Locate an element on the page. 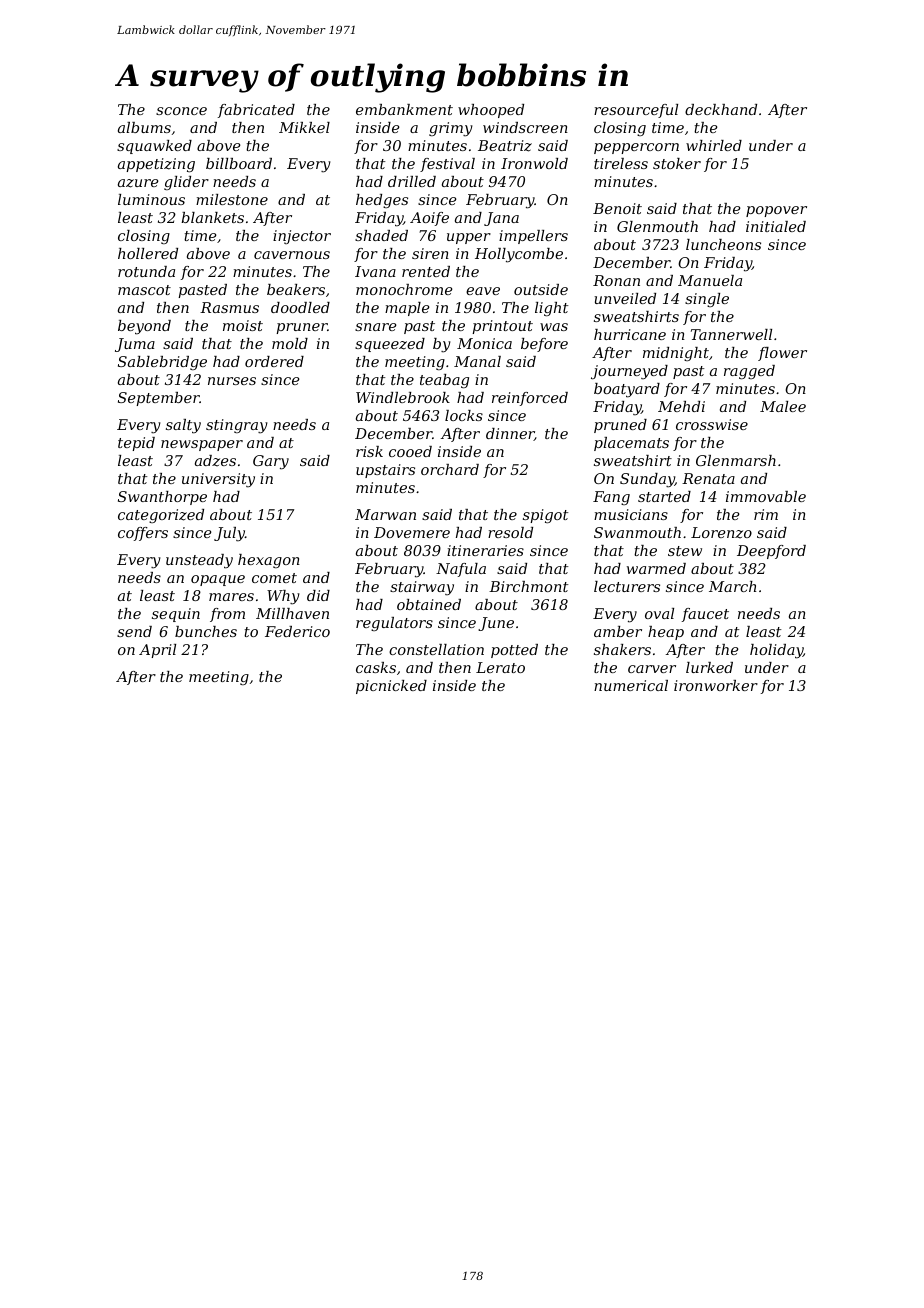 Image resolution: width=924 pixels, height=1308 pixels. June is located at coordinates (496, 624).
